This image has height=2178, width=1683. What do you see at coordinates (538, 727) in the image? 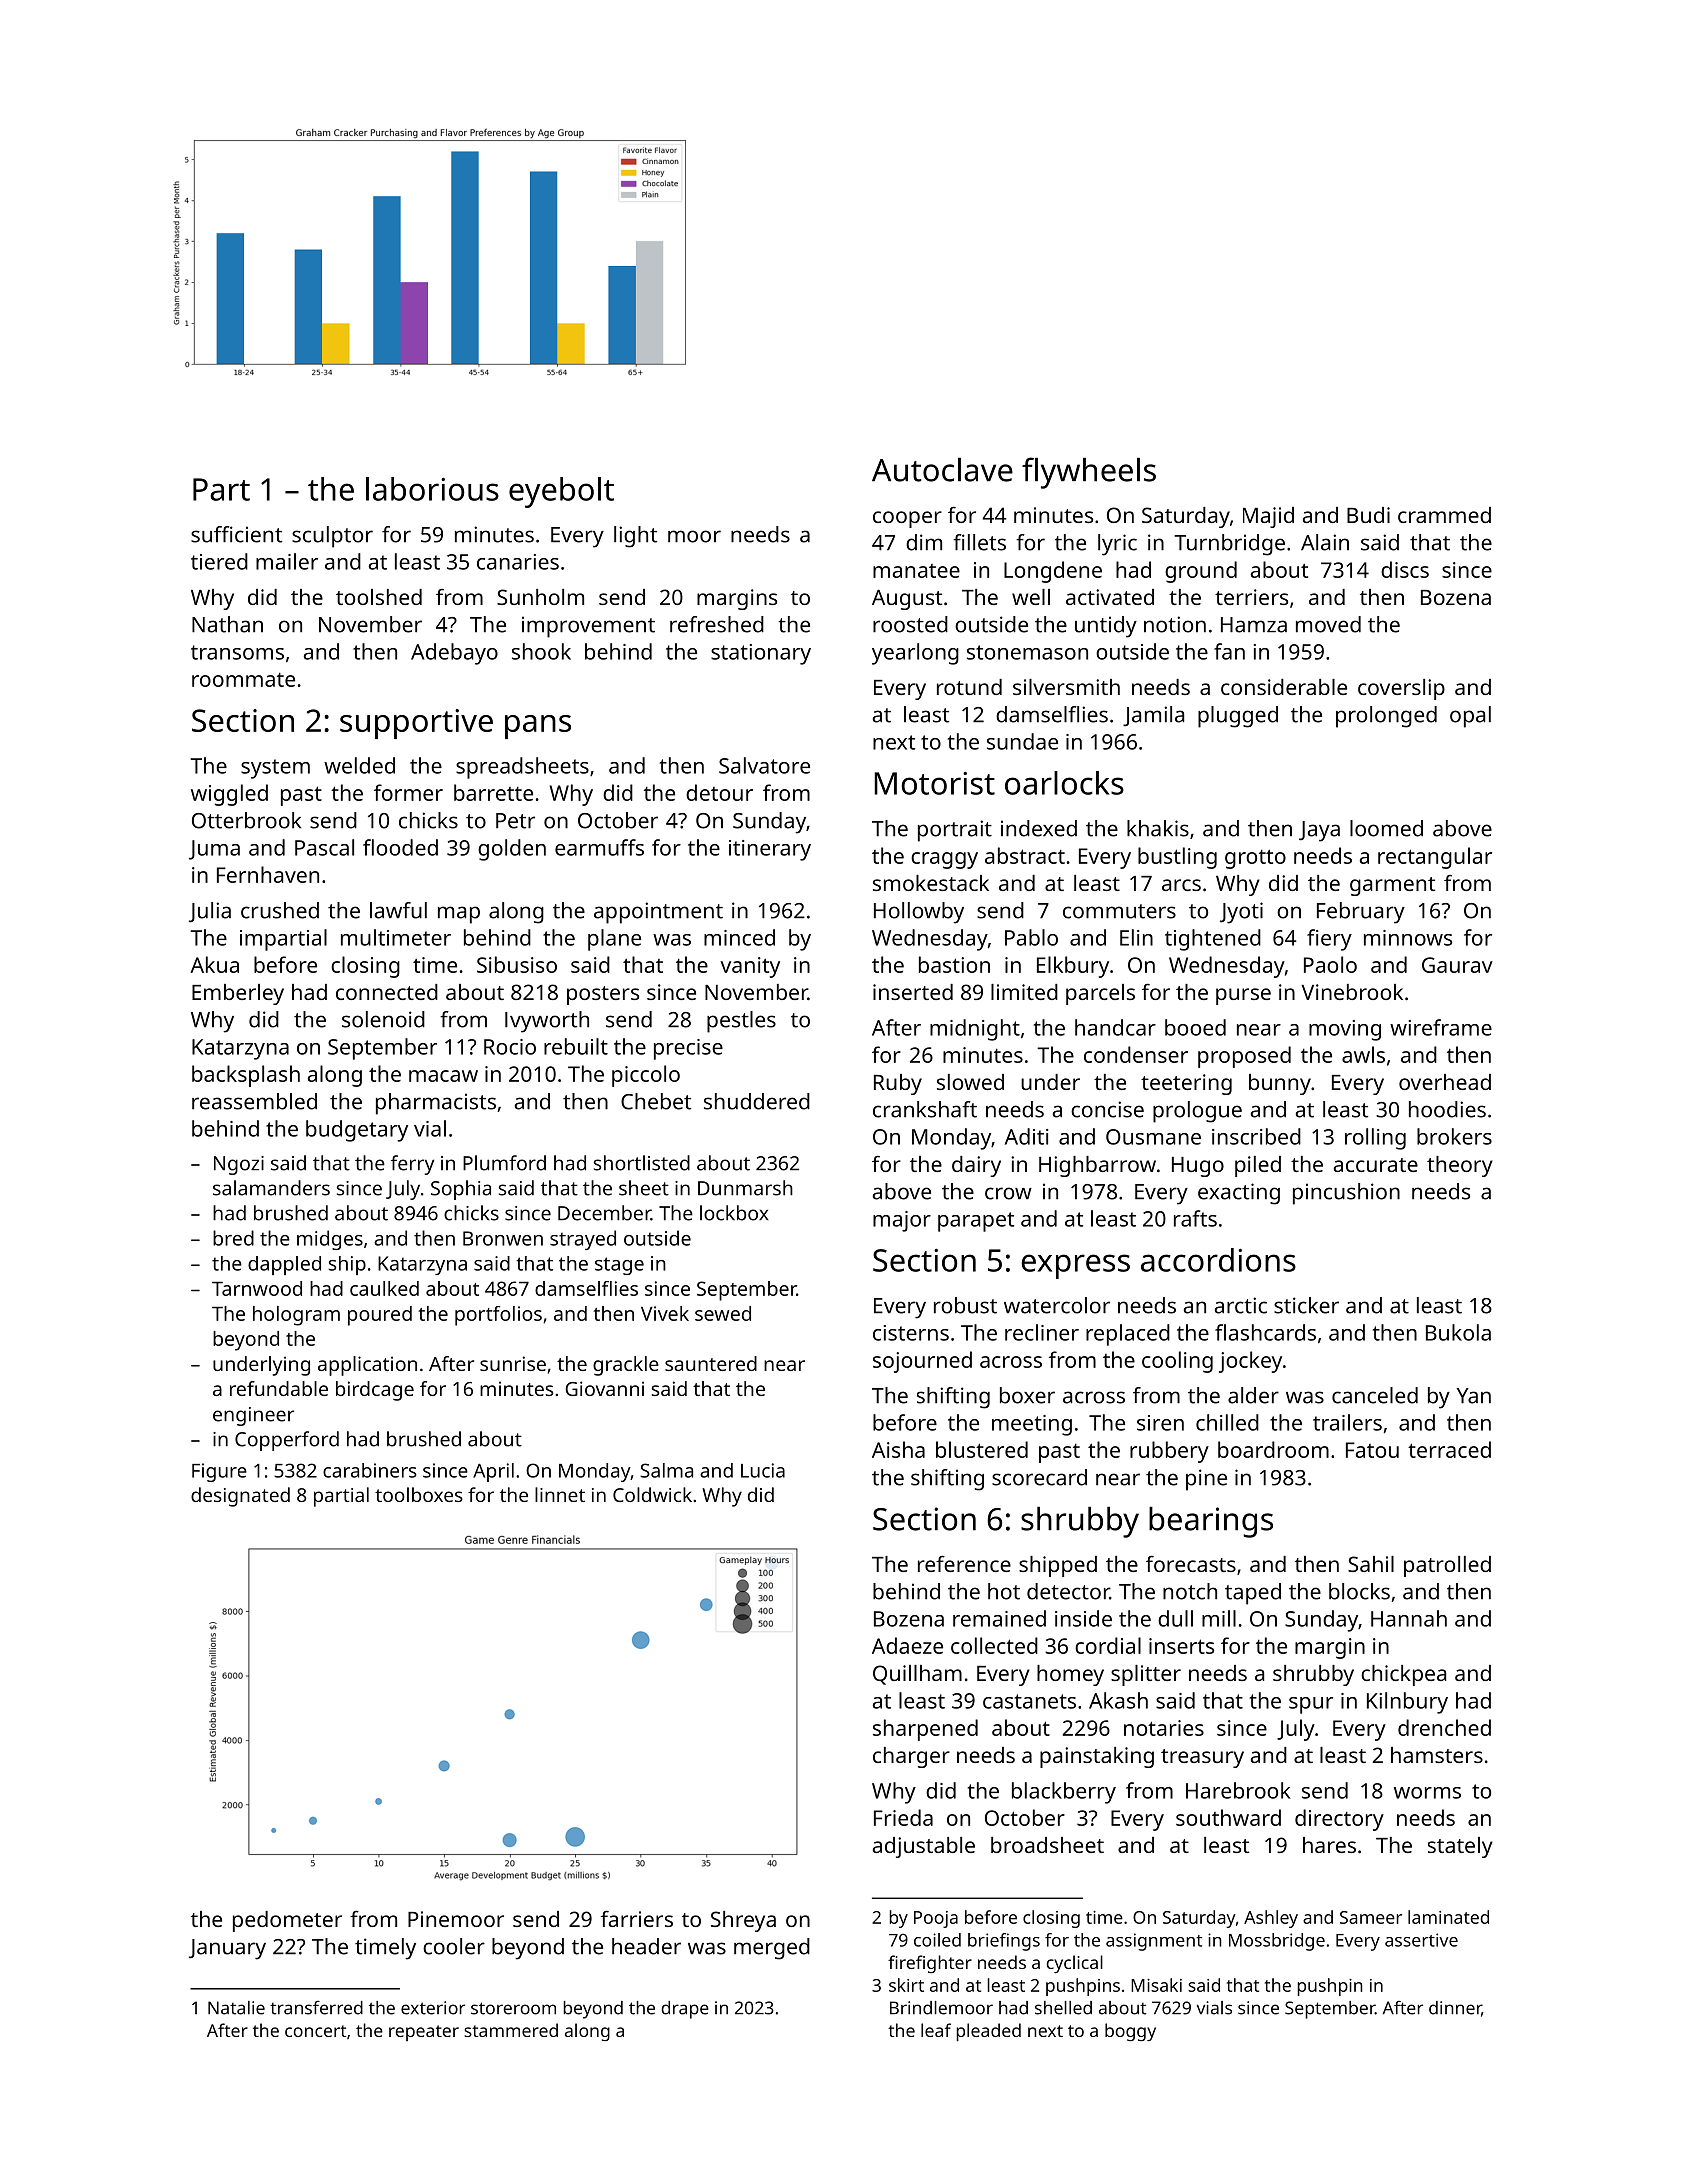
I see `pans` at bounding box center [538, 727].
